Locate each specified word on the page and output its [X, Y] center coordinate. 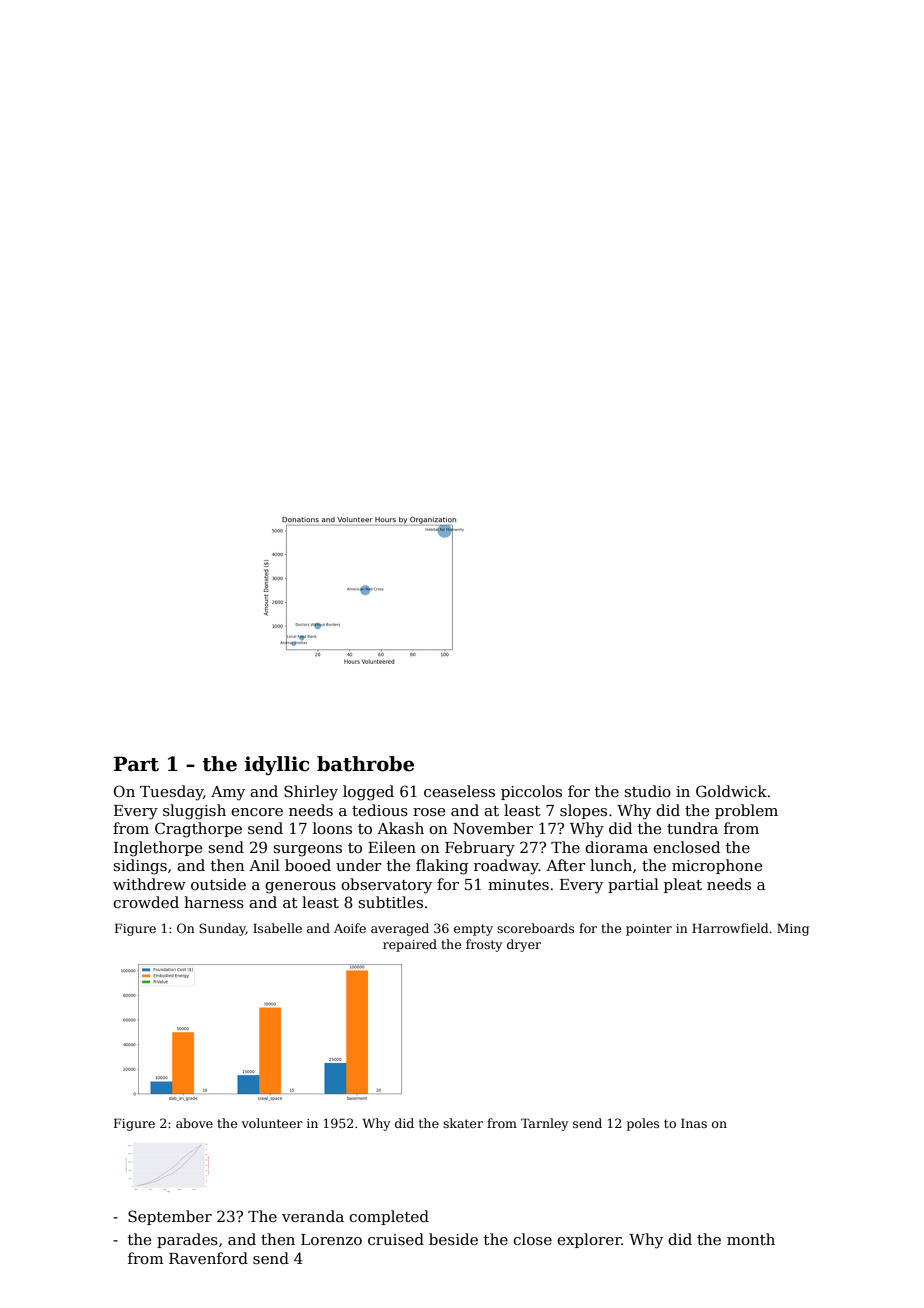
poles [643, 1124]
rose [429, 812]
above [194, 1123]
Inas [694, 1123]
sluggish [194, 812]
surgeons [307, 851]
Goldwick [731, 791]
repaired [410, 945]
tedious [380, 810]
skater [463, 1123]
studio [647, 791]
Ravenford [208, 1258]
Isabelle [277, 928]
